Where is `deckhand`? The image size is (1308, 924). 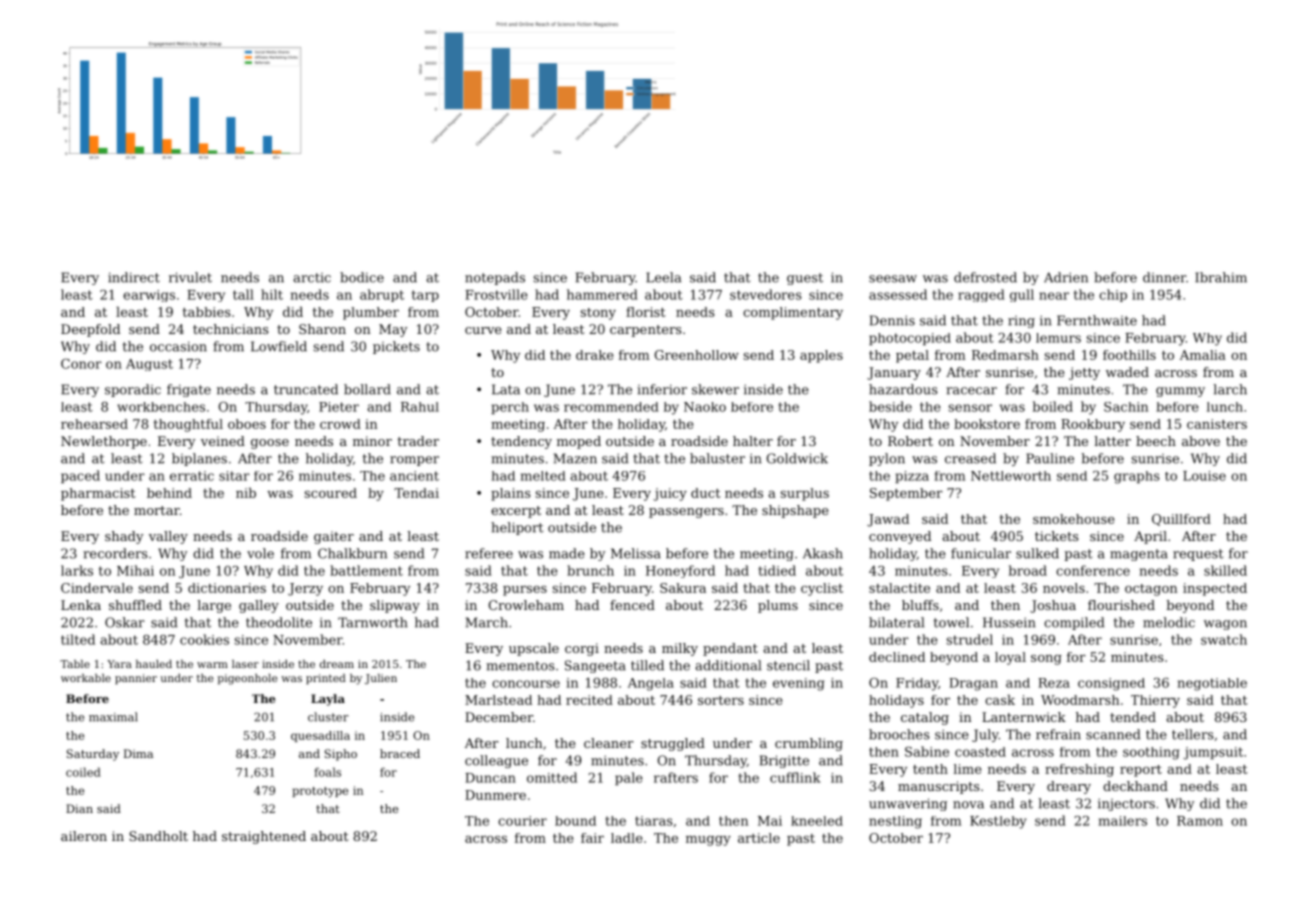 deckhand is located at coordinates (1135, 786).
